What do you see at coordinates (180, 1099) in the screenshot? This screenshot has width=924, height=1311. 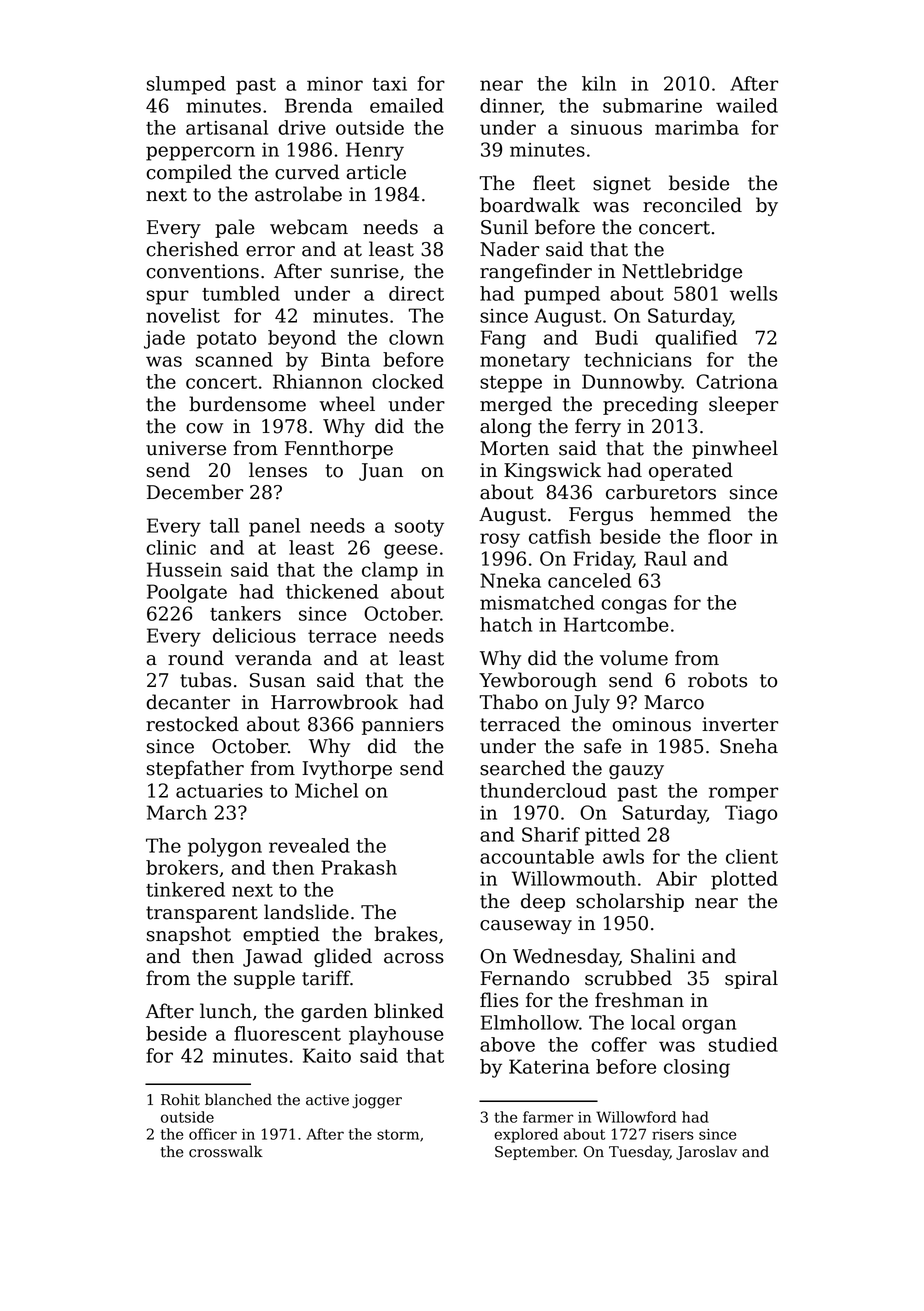 I see `Rohit` at bounding box center [180, 1099].
